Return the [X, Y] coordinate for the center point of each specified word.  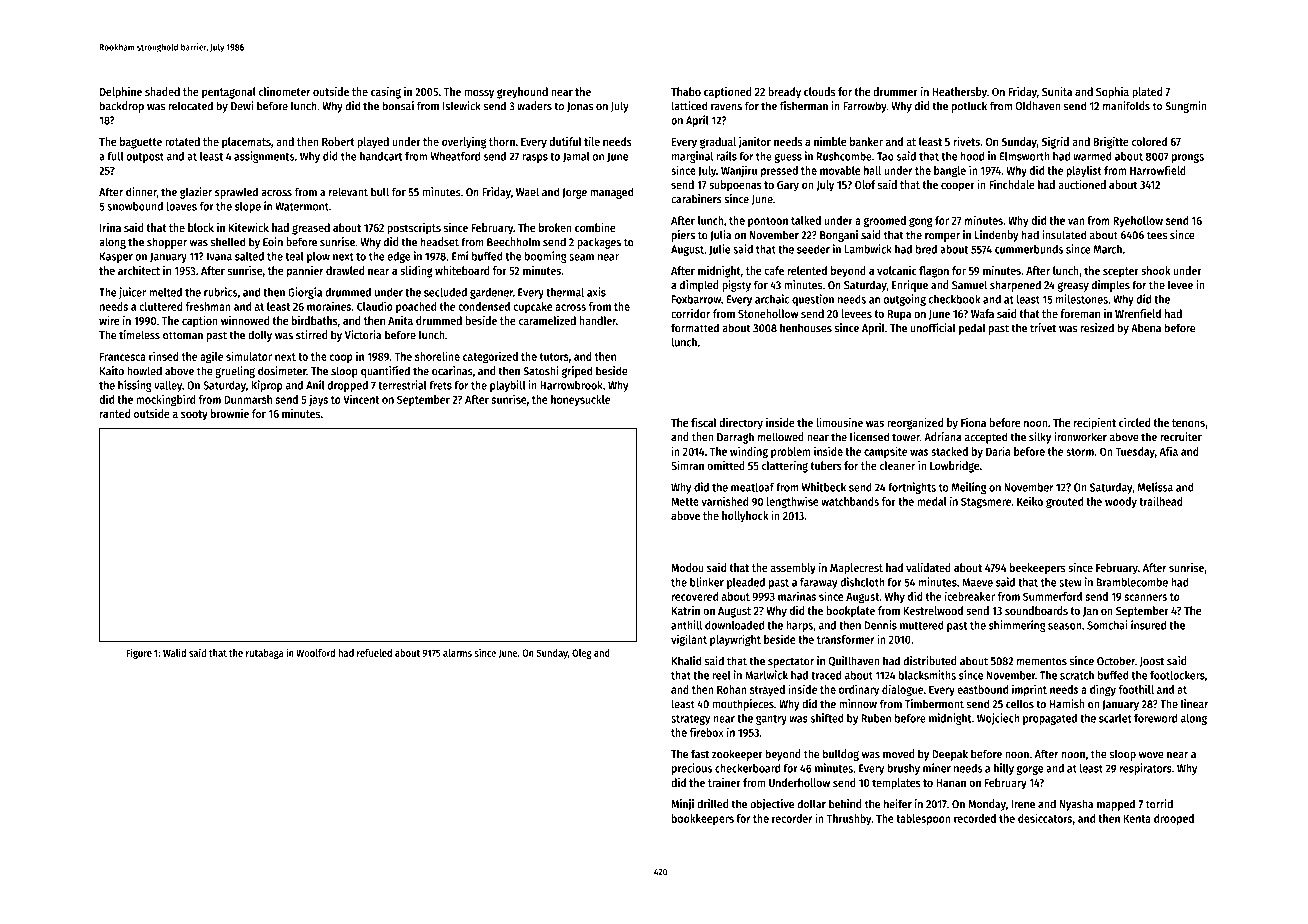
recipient [1095, 424]
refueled [374, 653]
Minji [682, 805]
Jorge [574, 193]
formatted [695, 328]
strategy [690, 720]
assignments [264, 157]
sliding [416, 272]
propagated [1050, 719]
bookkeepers [703, 819]
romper [942, 237]
